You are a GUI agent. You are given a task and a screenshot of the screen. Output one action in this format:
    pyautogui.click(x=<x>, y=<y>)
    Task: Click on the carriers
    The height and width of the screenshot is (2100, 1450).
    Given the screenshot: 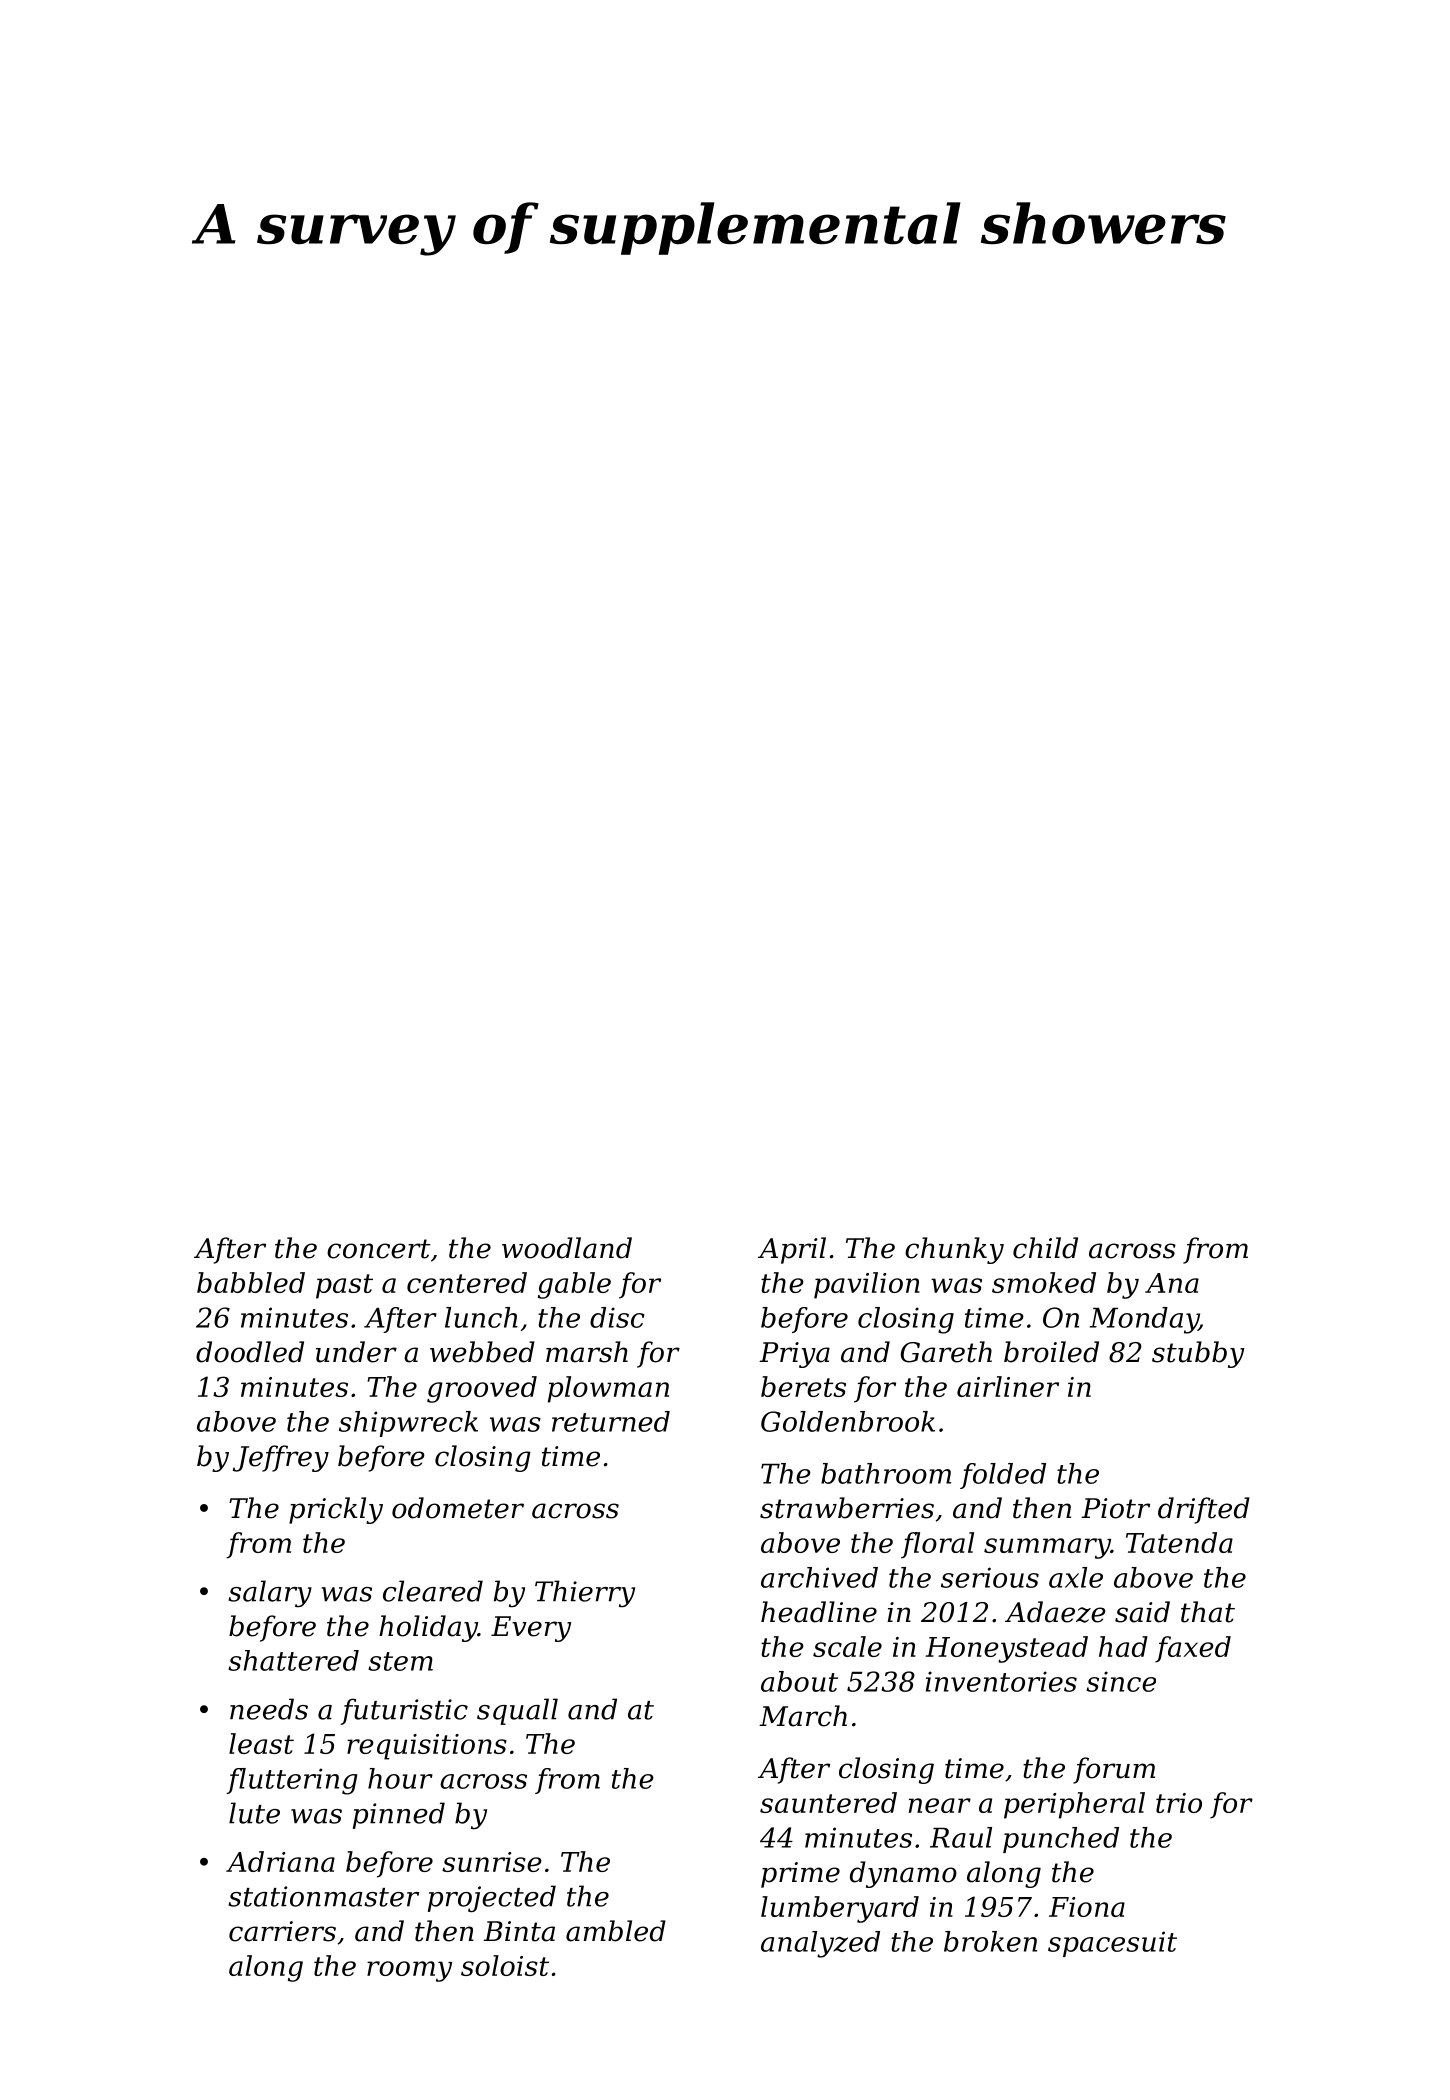 What is the action you would take?
    pyautogui.click(x=282, y=1931)
